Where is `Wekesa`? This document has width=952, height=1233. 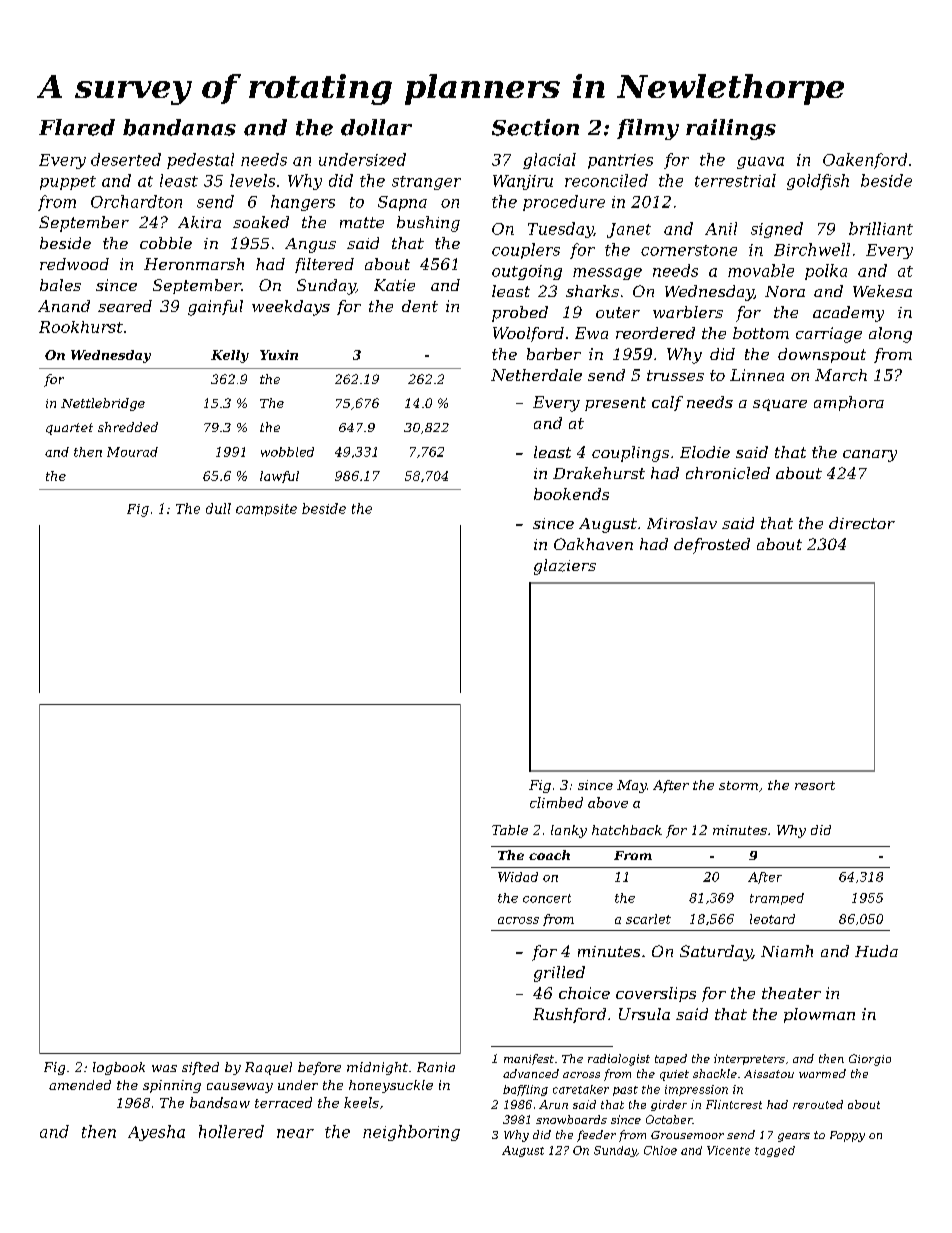
Wekesa is located at coordinates (882, 291).
